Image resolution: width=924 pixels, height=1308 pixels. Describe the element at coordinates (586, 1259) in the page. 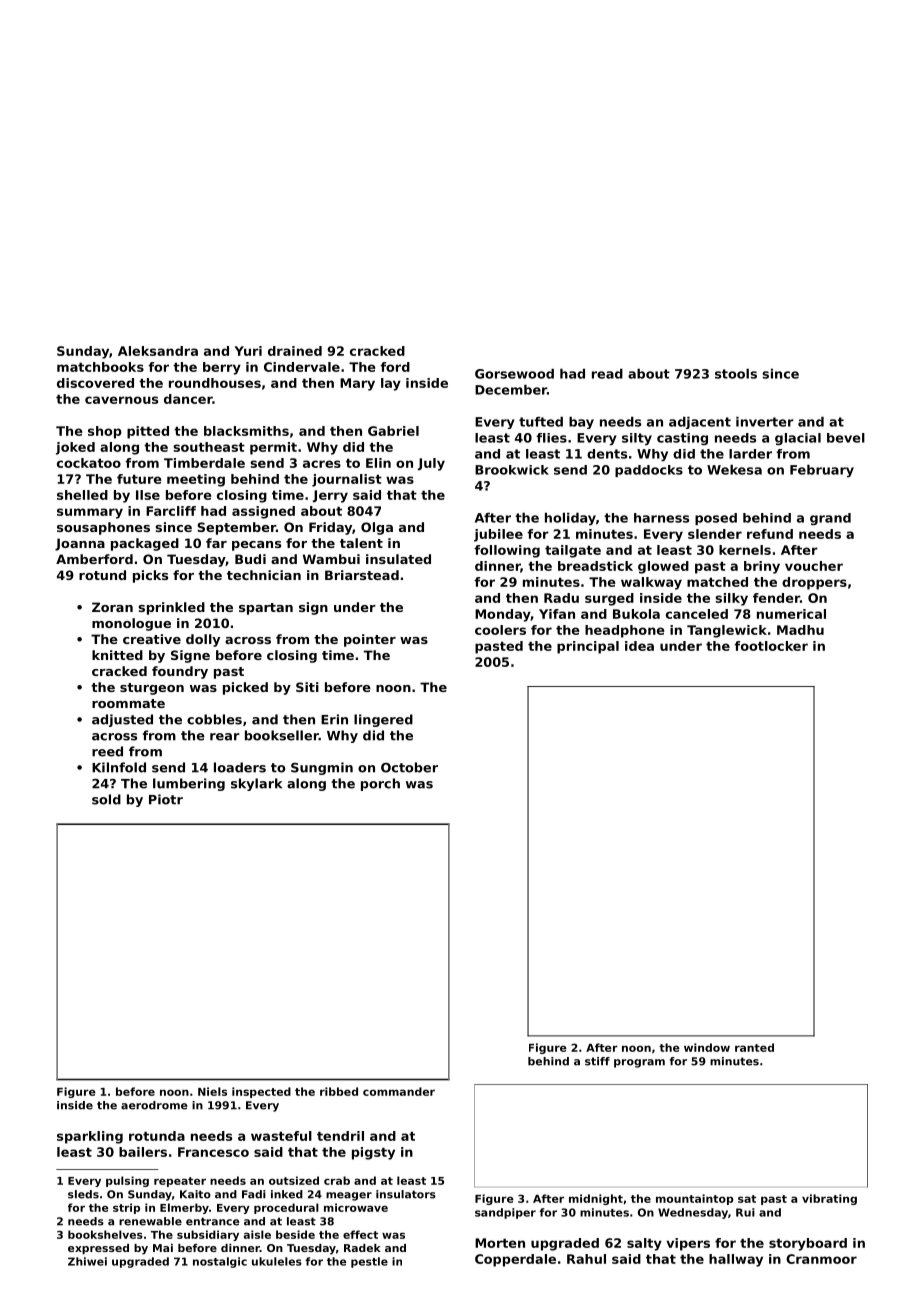

I see `Rahul` at that location.
